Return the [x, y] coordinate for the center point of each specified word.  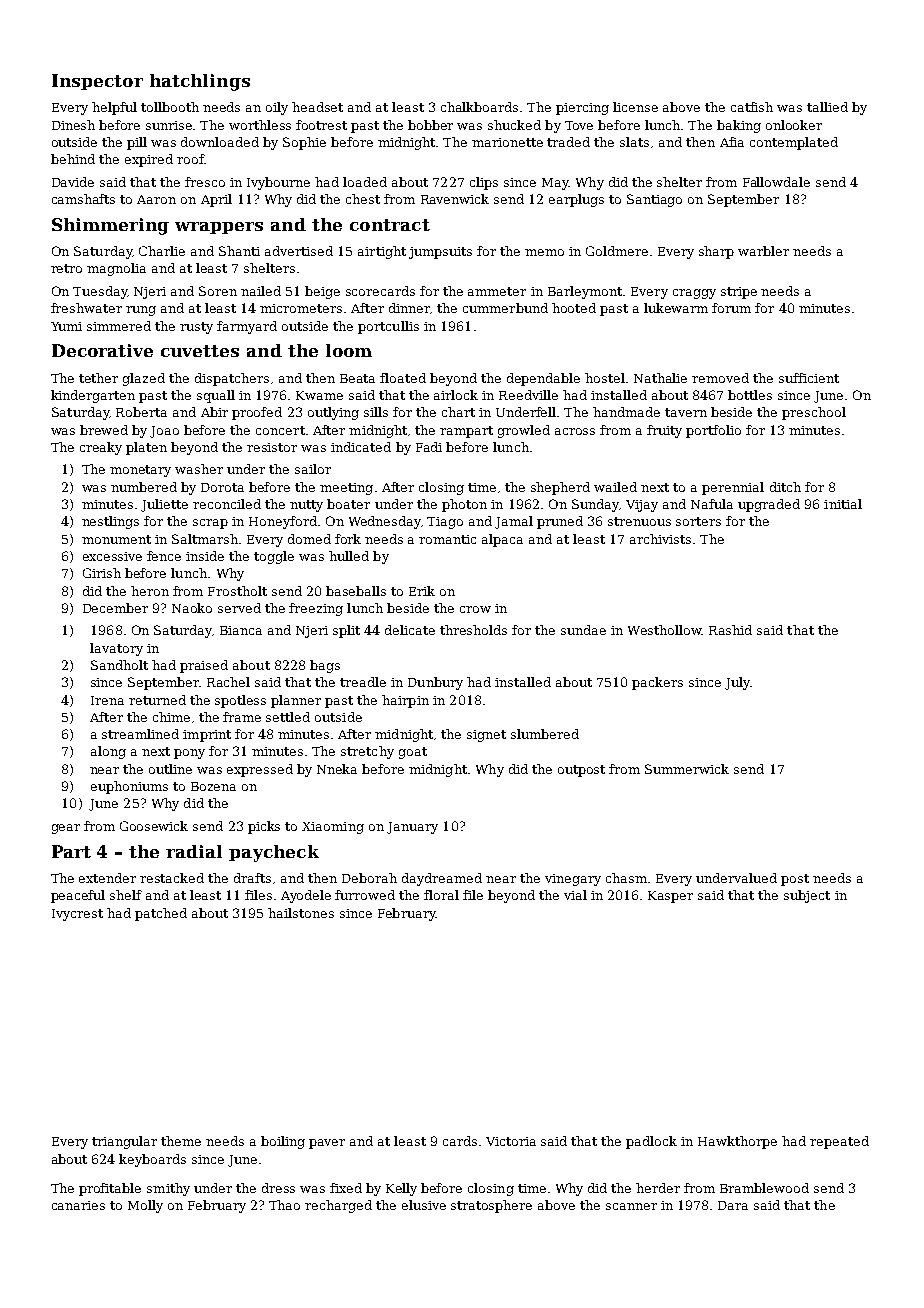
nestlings [110, 522]
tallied [827, 107]
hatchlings [200, 82]
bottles [750, 395]
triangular [124, 1142]
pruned [560, 522]
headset [317, 107]
